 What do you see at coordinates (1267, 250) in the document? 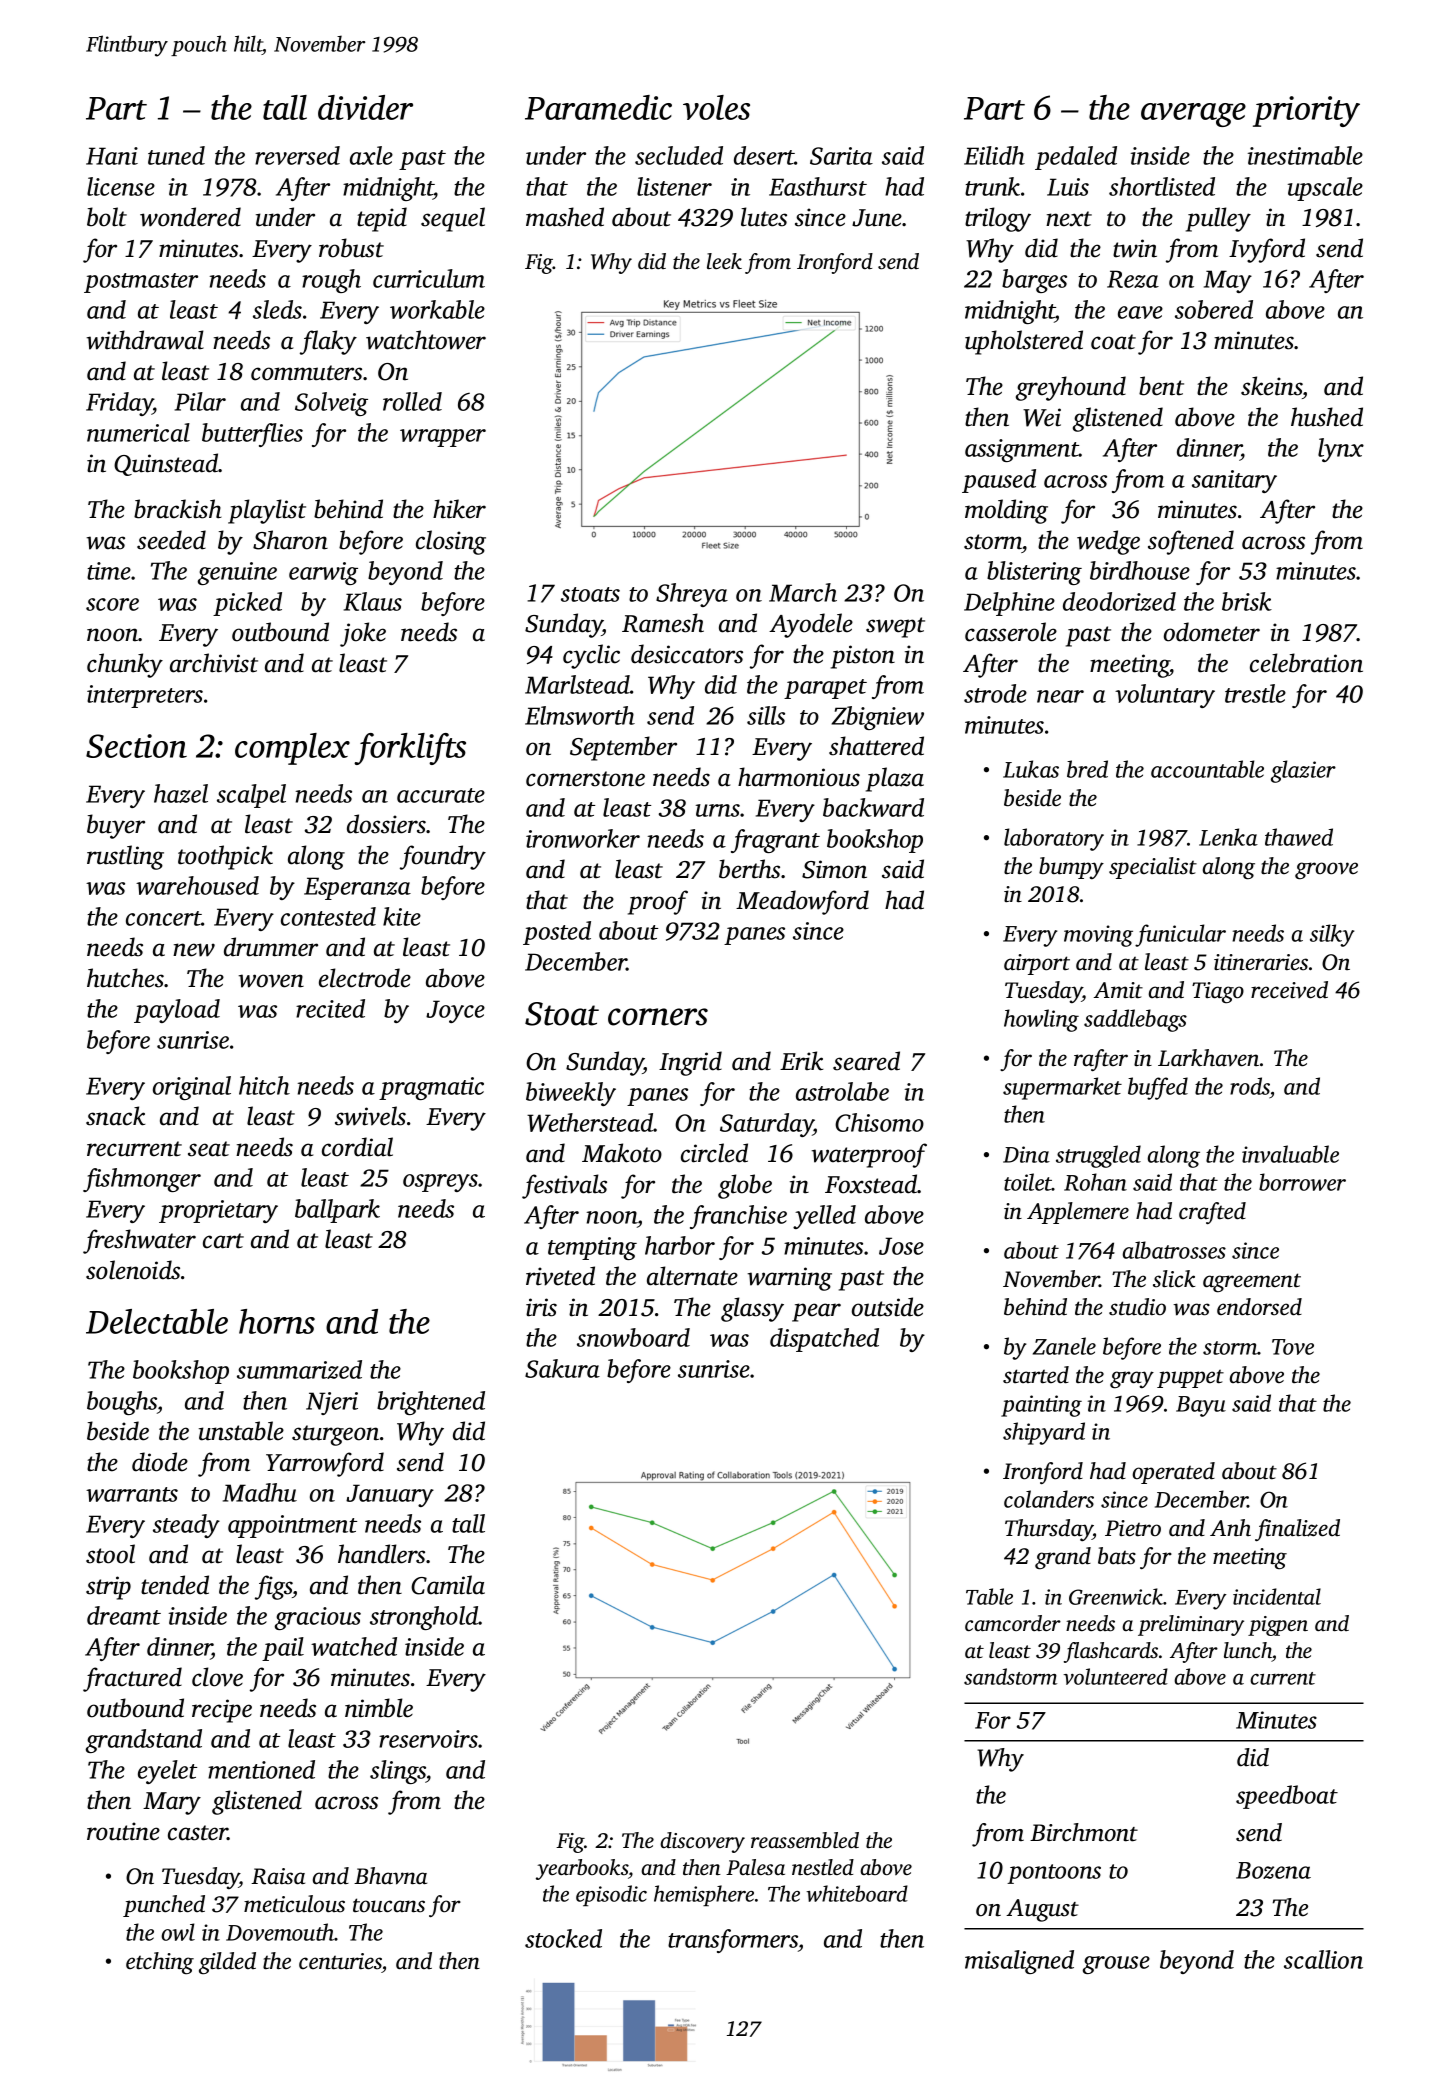
I see `Ivyford` at bounding box center [1267, 250].
